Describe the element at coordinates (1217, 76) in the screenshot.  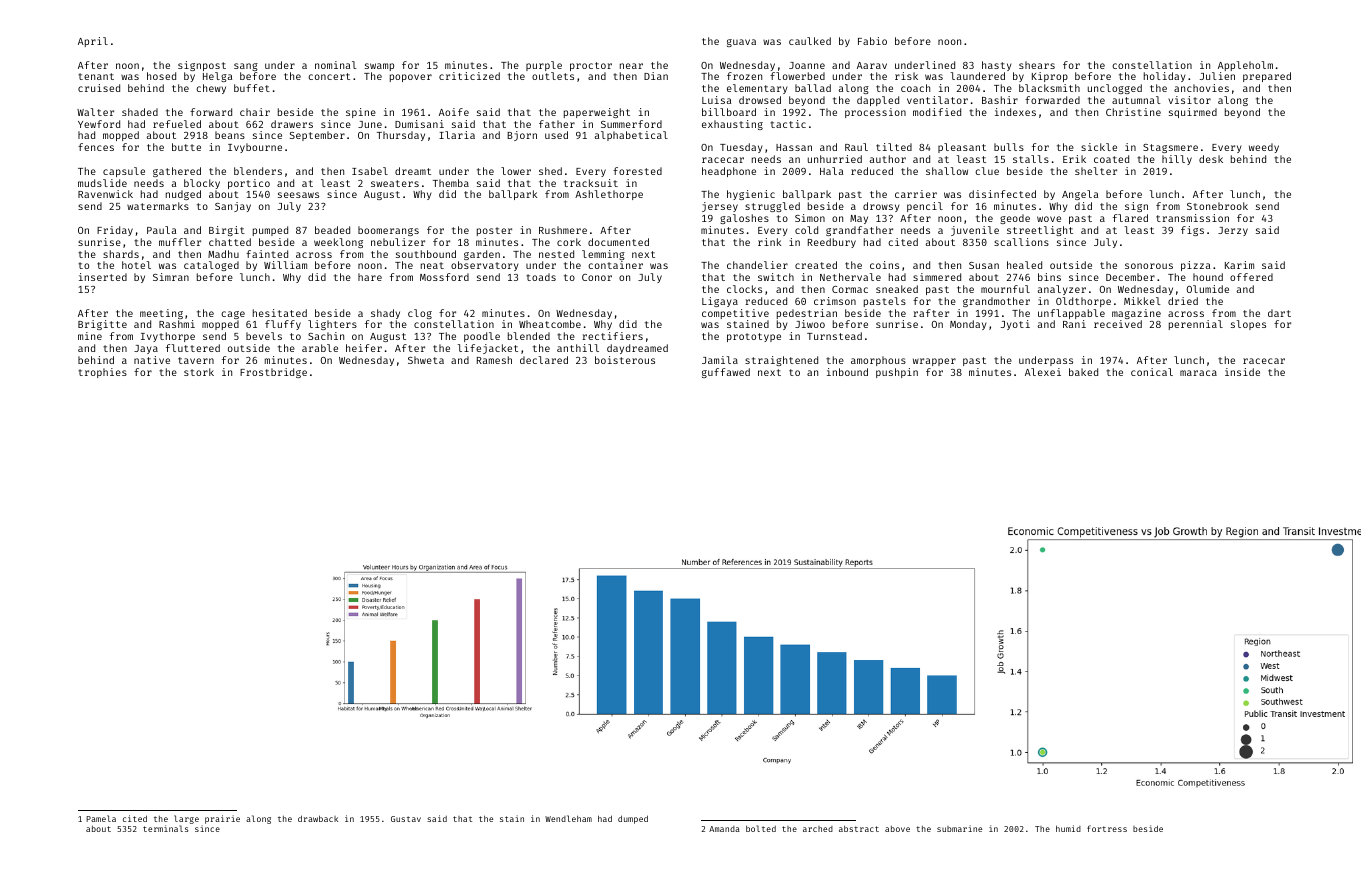
I see `Julien` at that location.
